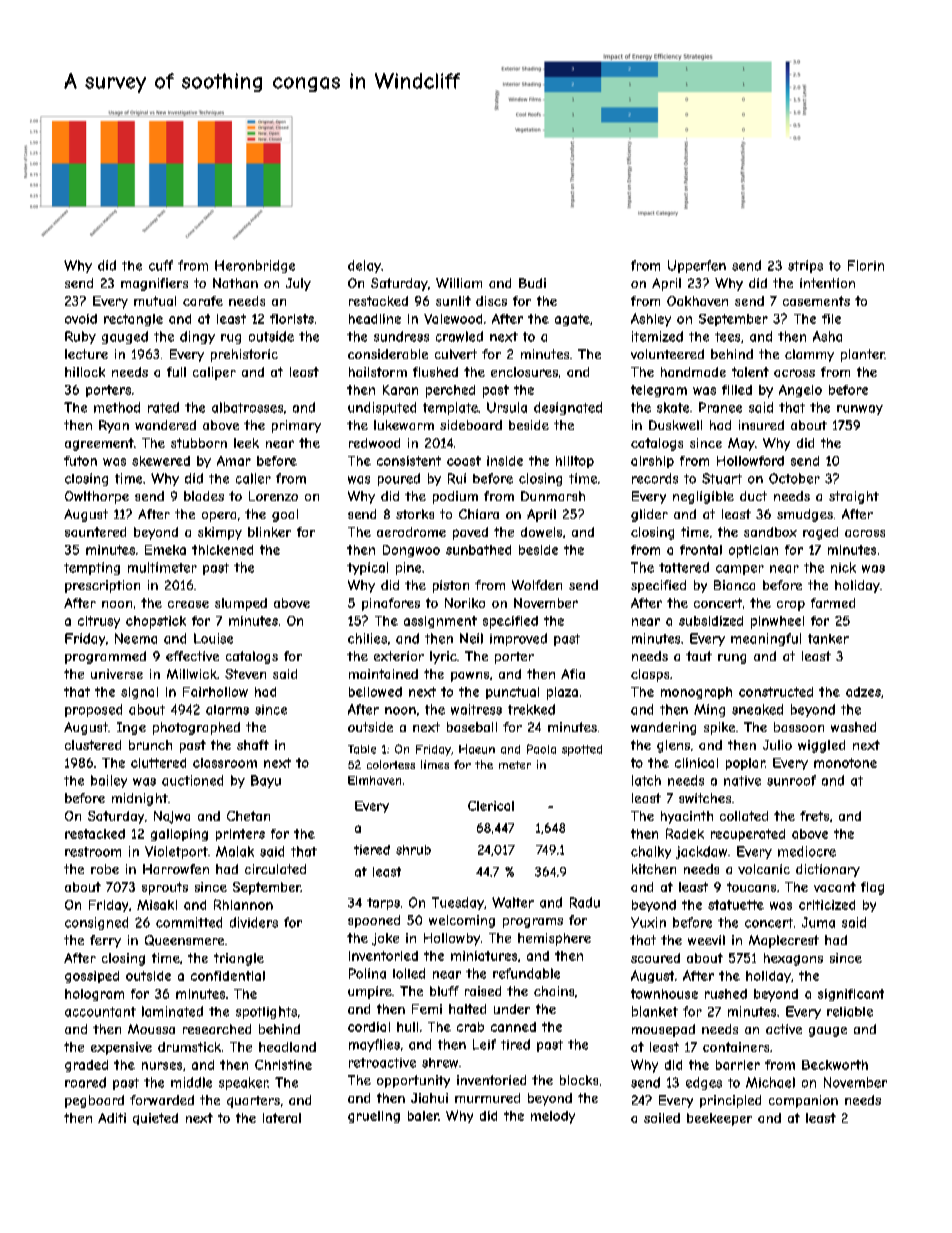 This screenshot has height=1233, width=952. Describe the element at coordinates (157, 905) in the screenshot. I see `Misaki` at that location.
